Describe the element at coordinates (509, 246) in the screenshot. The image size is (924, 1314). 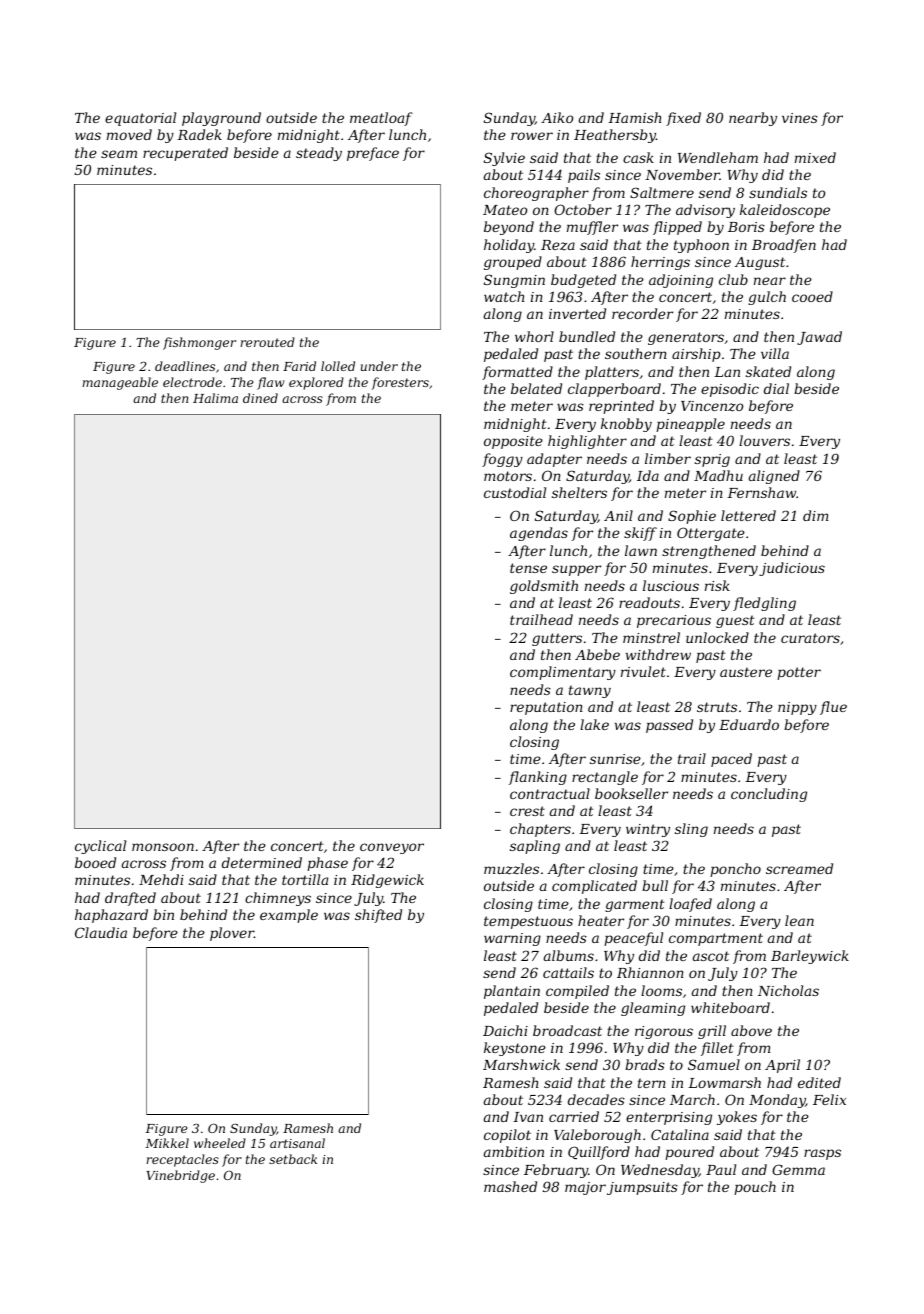
I see `holiday` at that location.
